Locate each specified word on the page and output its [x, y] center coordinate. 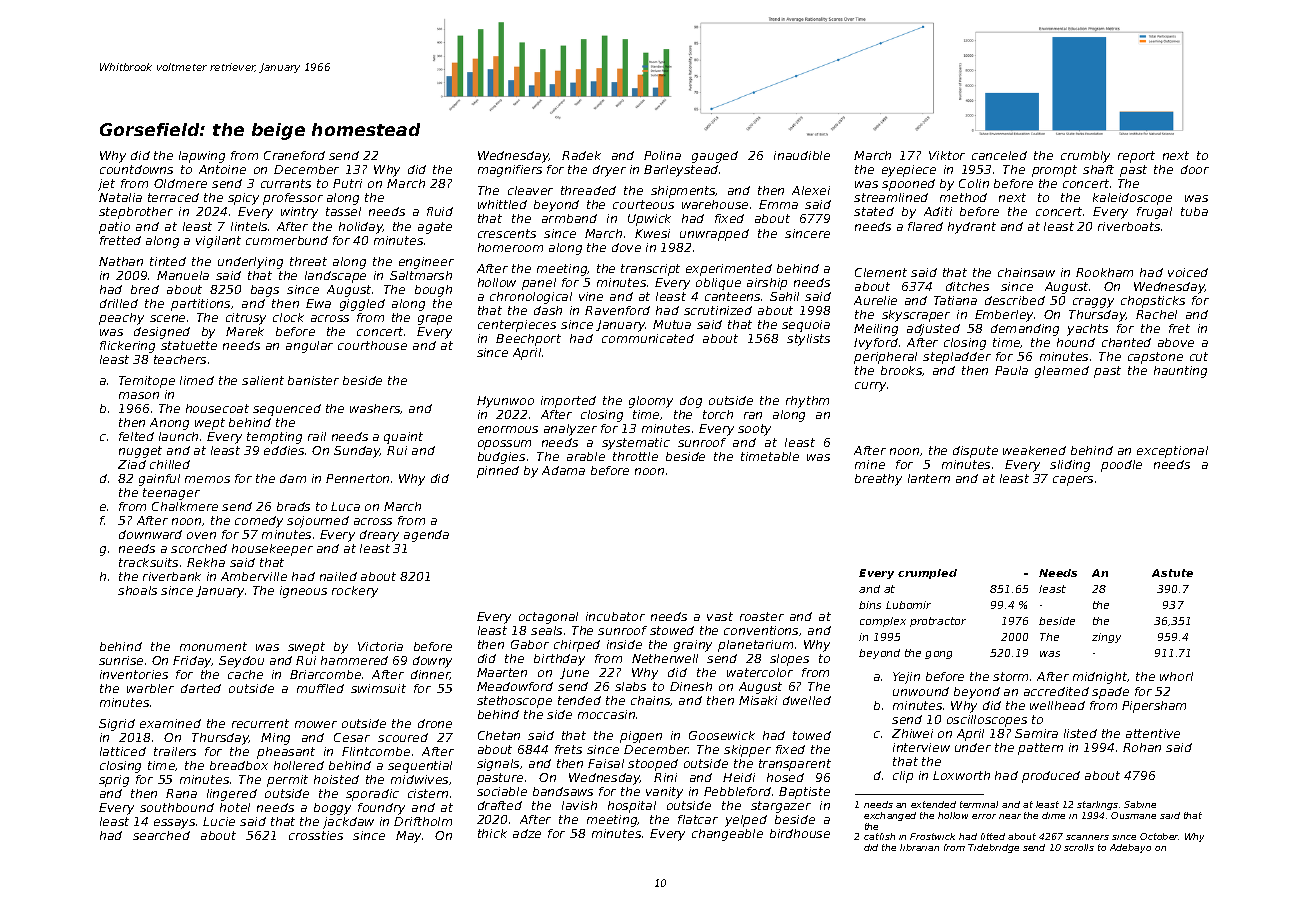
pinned [498, 472]
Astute [1172, 573]
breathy [878, 480]
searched [161, 835]
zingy [1106, 638]
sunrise [121, 660]
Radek [581, 155]
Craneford [294, 155]
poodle [1121, 466]
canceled [999, 155]
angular [309, 347]
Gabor [530, 644]
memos [207, 479]
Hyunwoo [505, 402]
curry [870, 387]
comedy [259, 522]
